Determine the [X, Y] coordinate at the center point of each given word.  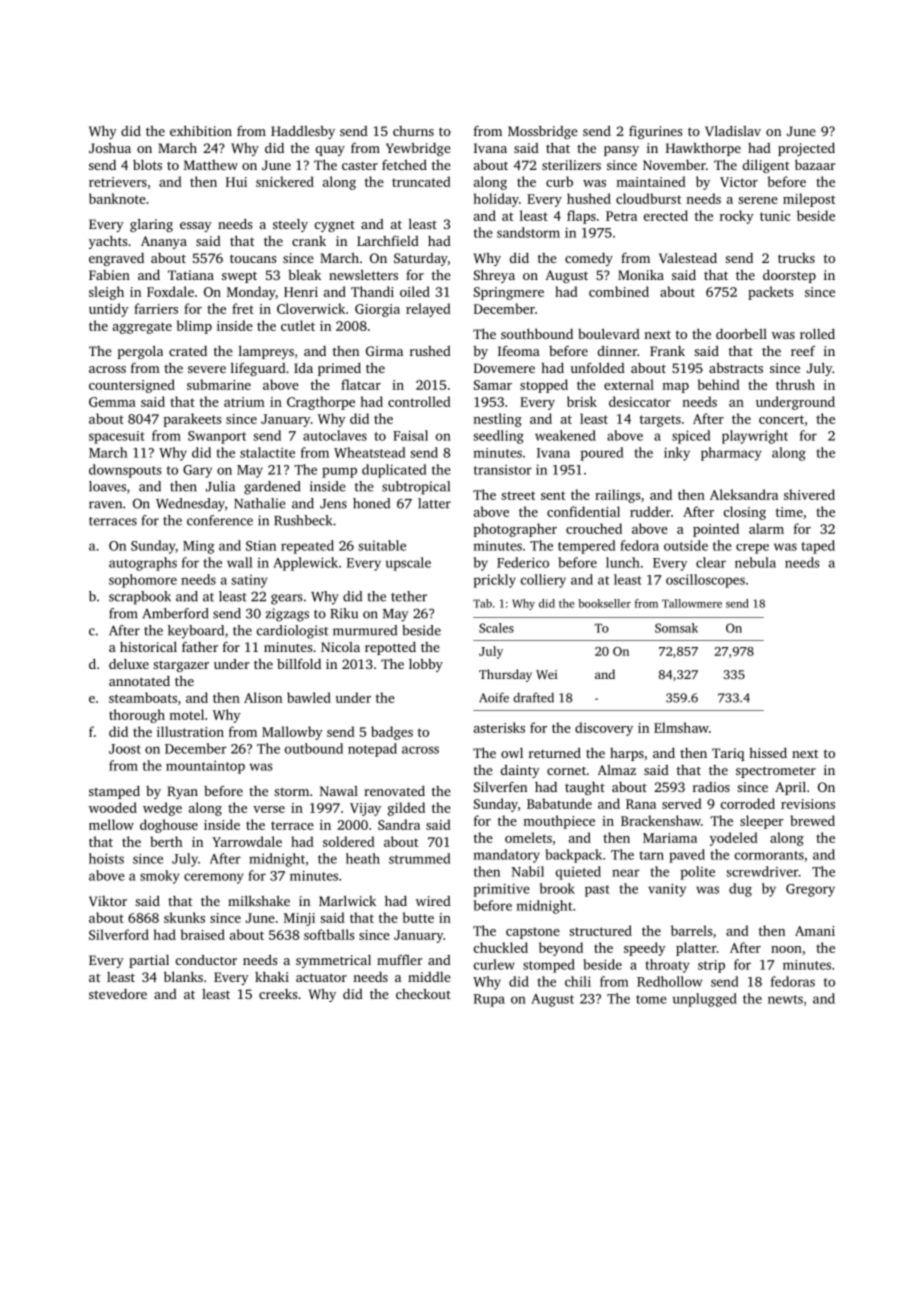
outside [686, 545]
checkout [423, 994]
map [675, 388]
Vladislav [733, 130]
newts [785, 999]
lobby [426, 665]
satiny [249, 581]
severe [207, 369]
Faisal [410, 435]
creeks [278, 994]
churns [413, 131]
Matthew [211, 165]
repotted [390, 648]
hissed [768, 753]
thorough [137, 716]
